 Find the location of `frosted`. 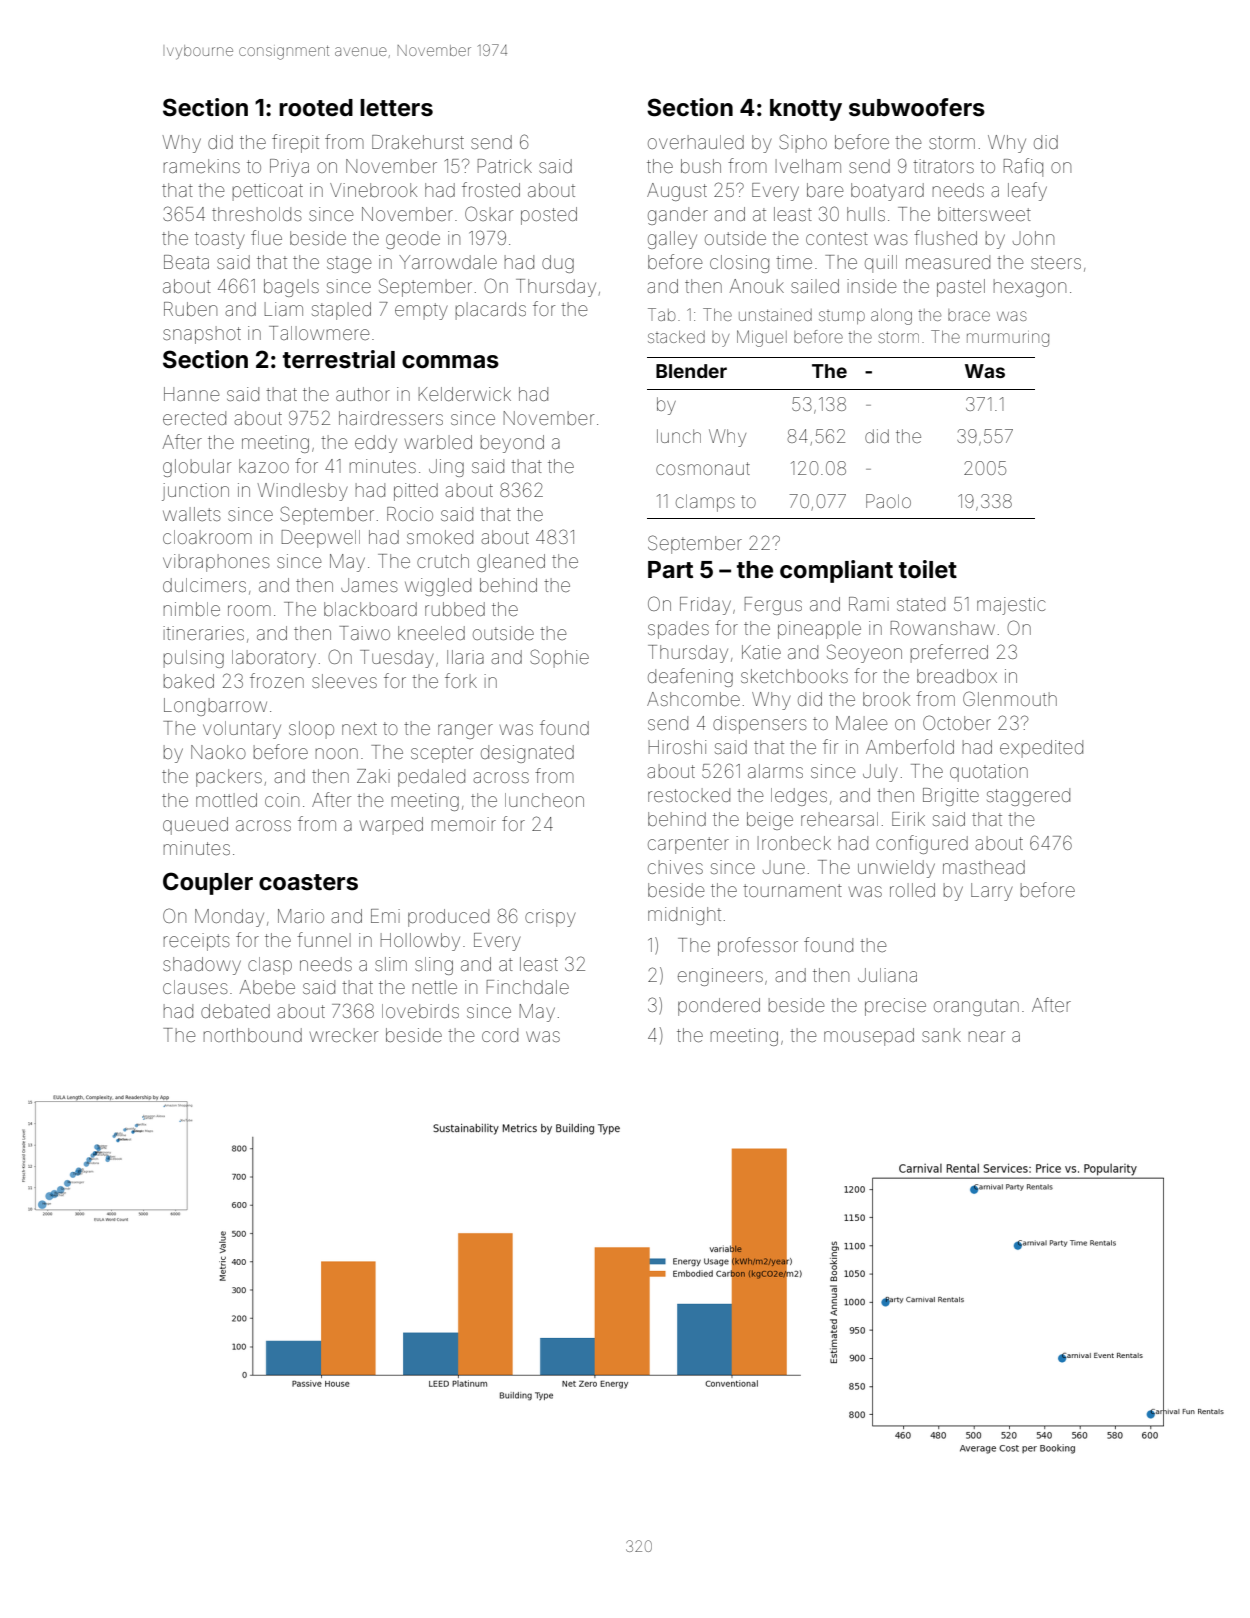

frosted is located at coordinates (491, 189).
